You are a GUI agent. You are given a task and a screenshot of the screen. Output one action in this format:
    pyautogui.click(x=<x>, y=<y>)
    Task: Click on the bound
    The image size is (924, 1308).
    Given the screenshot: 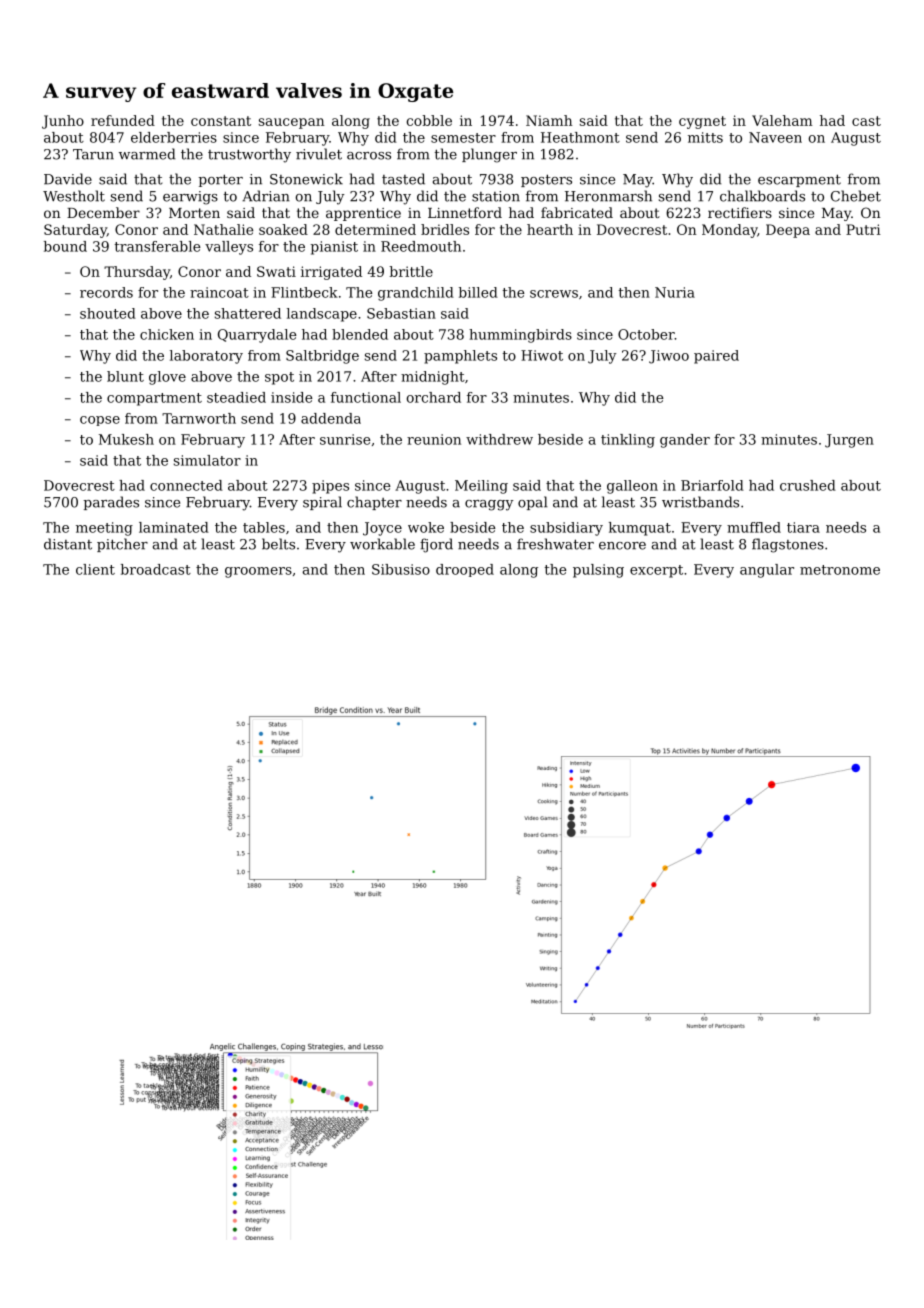 What is the action you would take?
    pyautogui.click(x=65, y=246)
